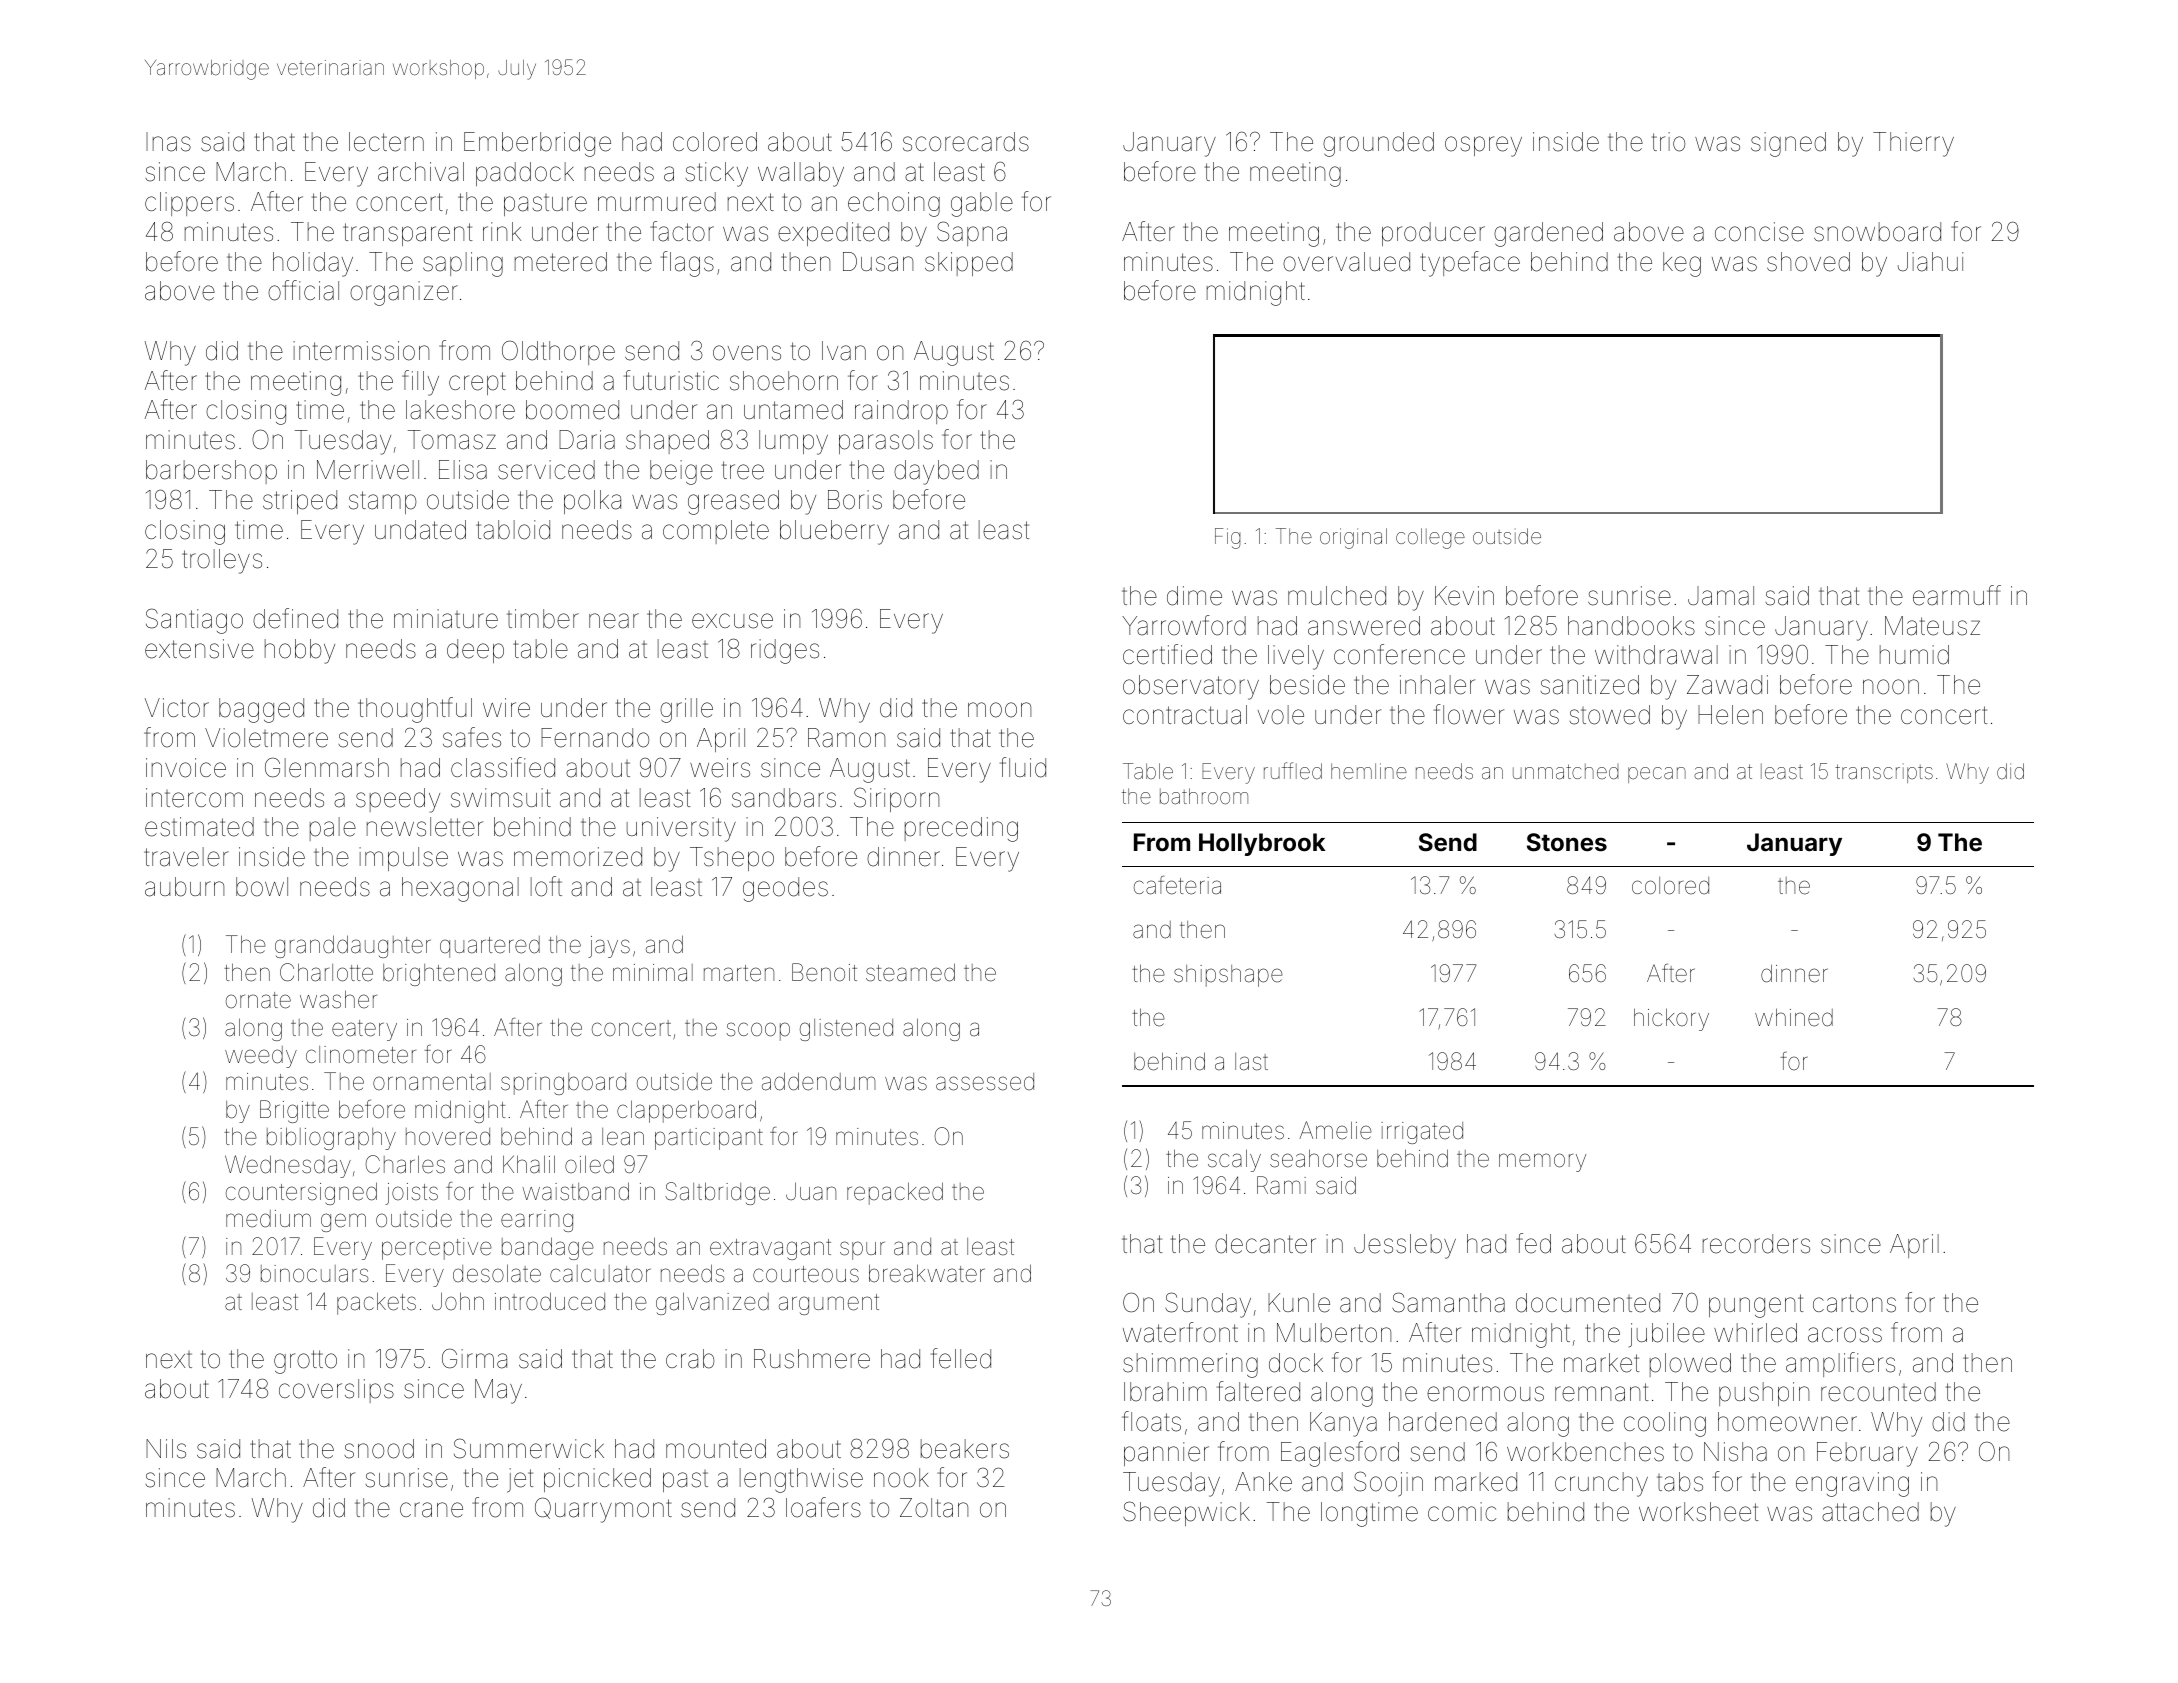 The image size is (2178, 1683). Describe the element at coordinates (969, 264) in the screenshot. I see `skipped` at that location.
